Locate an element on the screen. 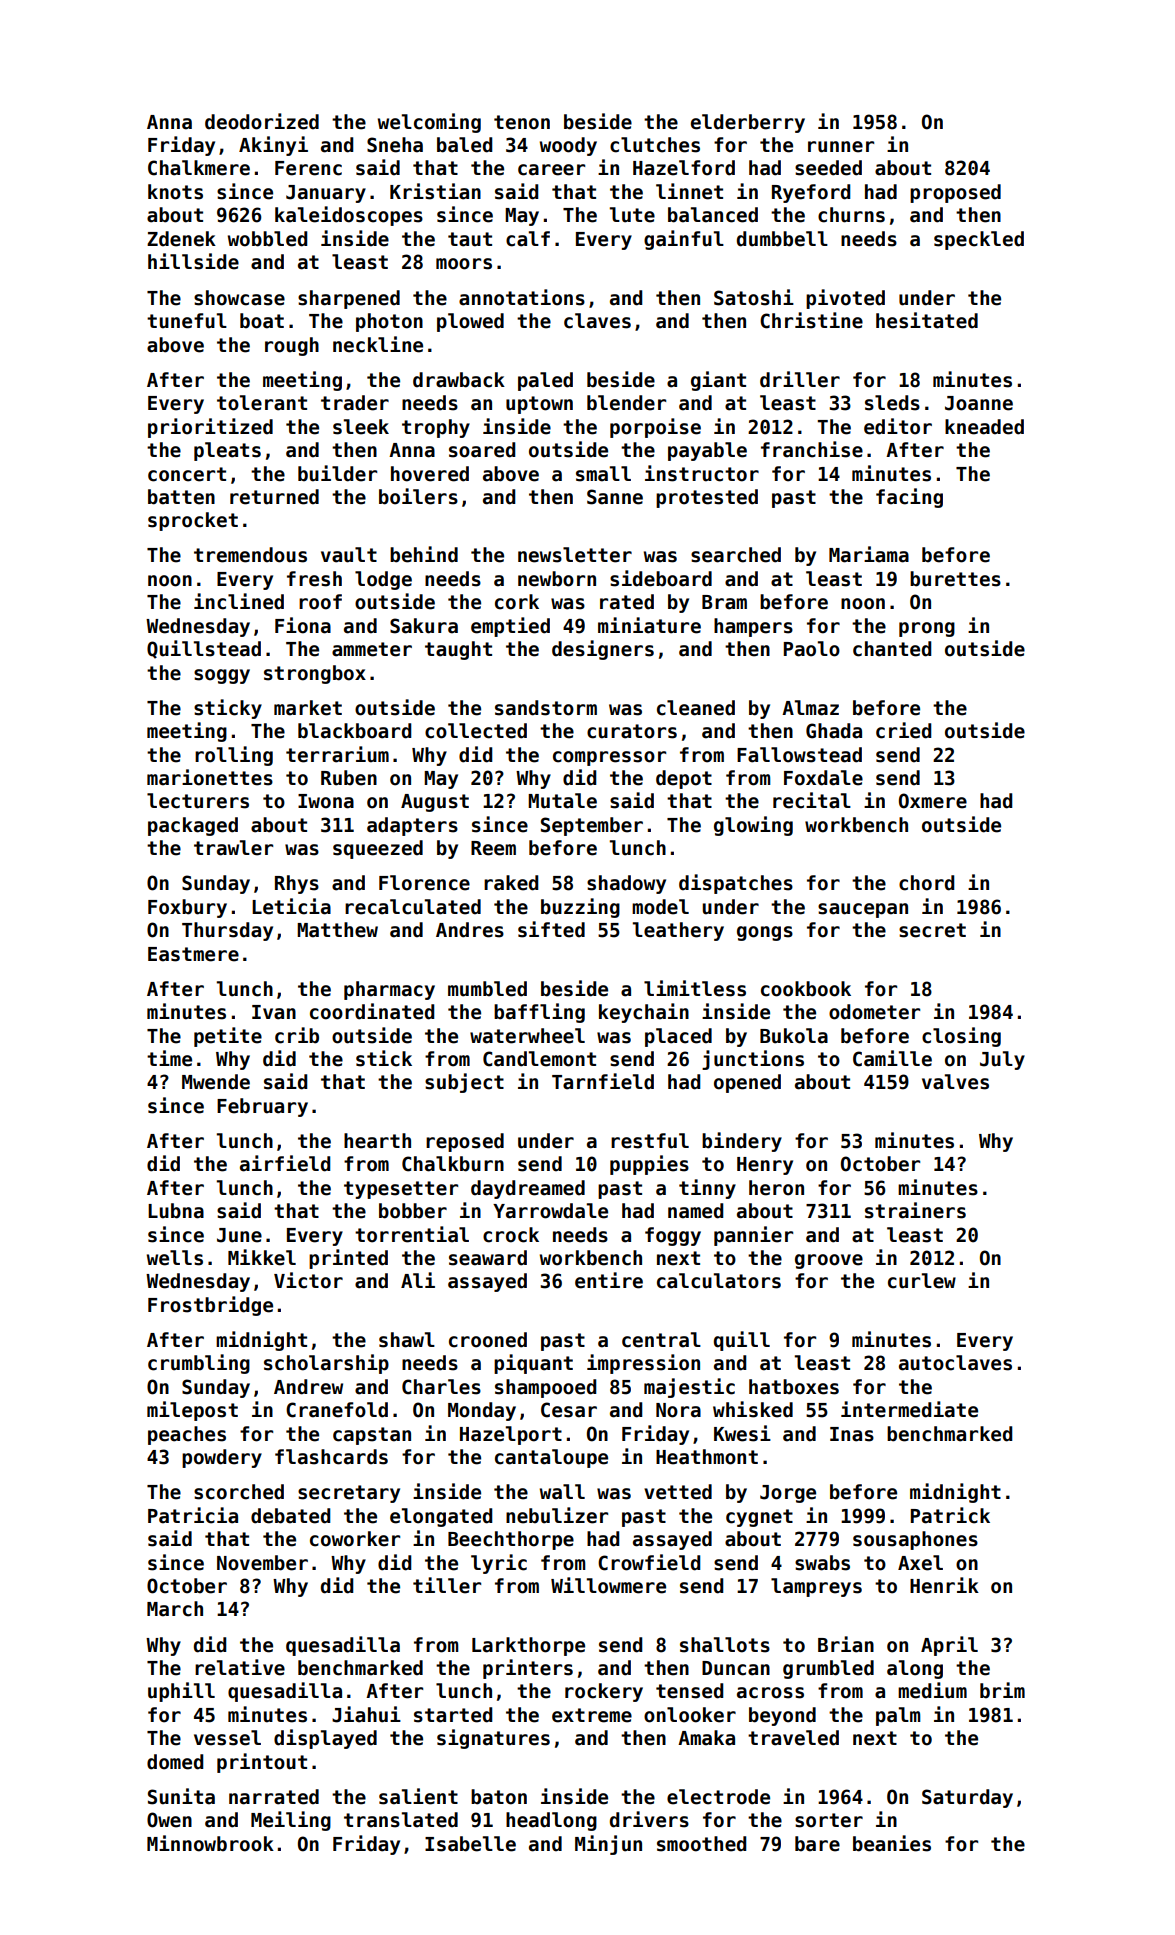  clutches is located at coordinates (655, 145).
